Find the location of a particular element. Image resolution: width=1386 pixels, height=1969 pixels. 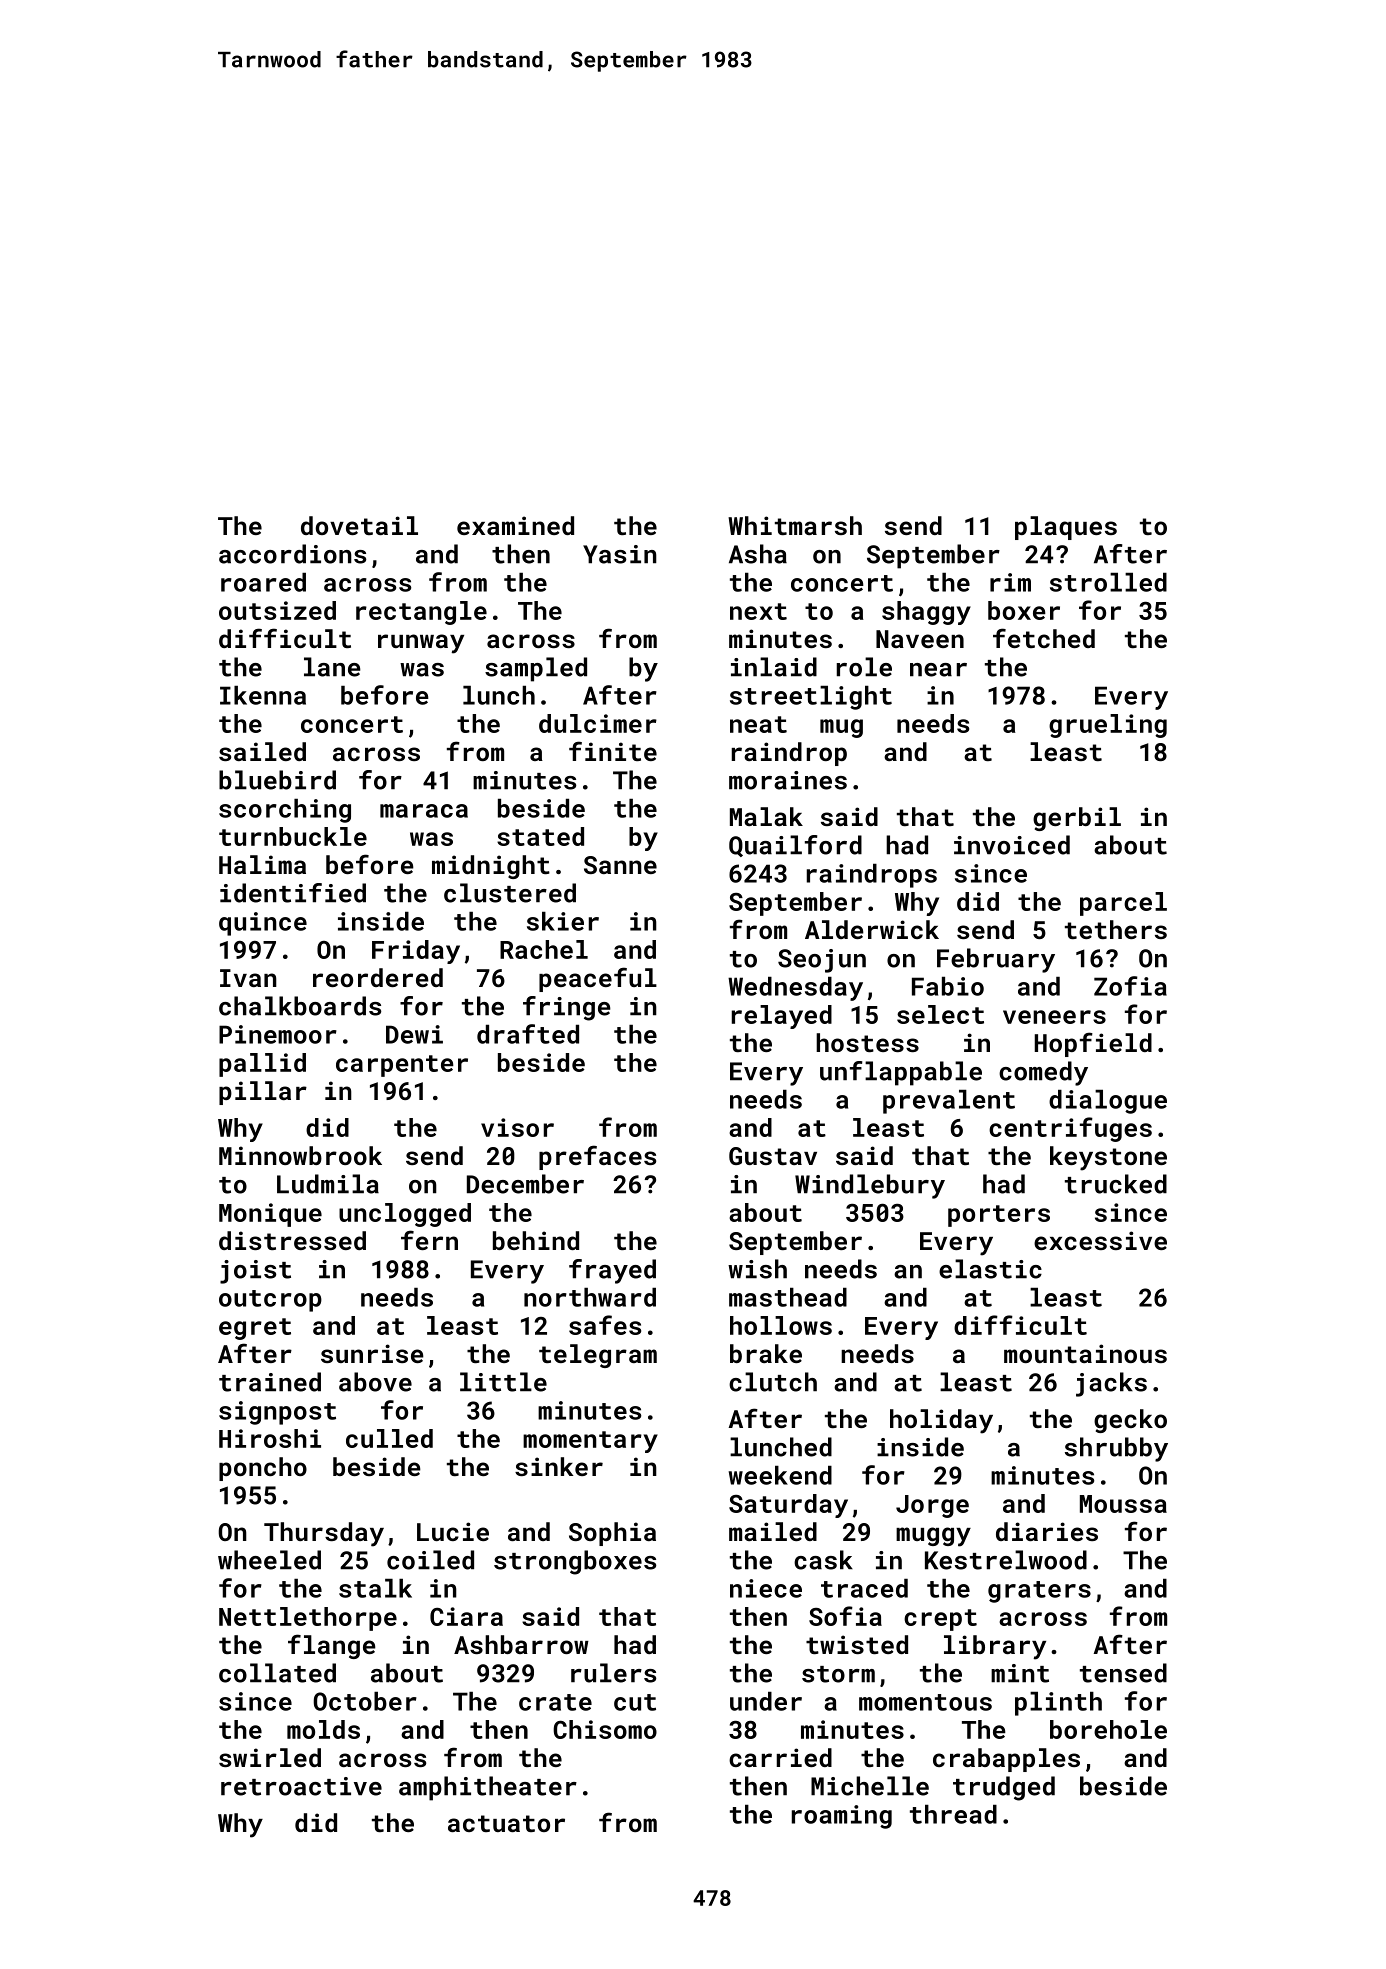

stalk is located at coordinates (375, 1588).
